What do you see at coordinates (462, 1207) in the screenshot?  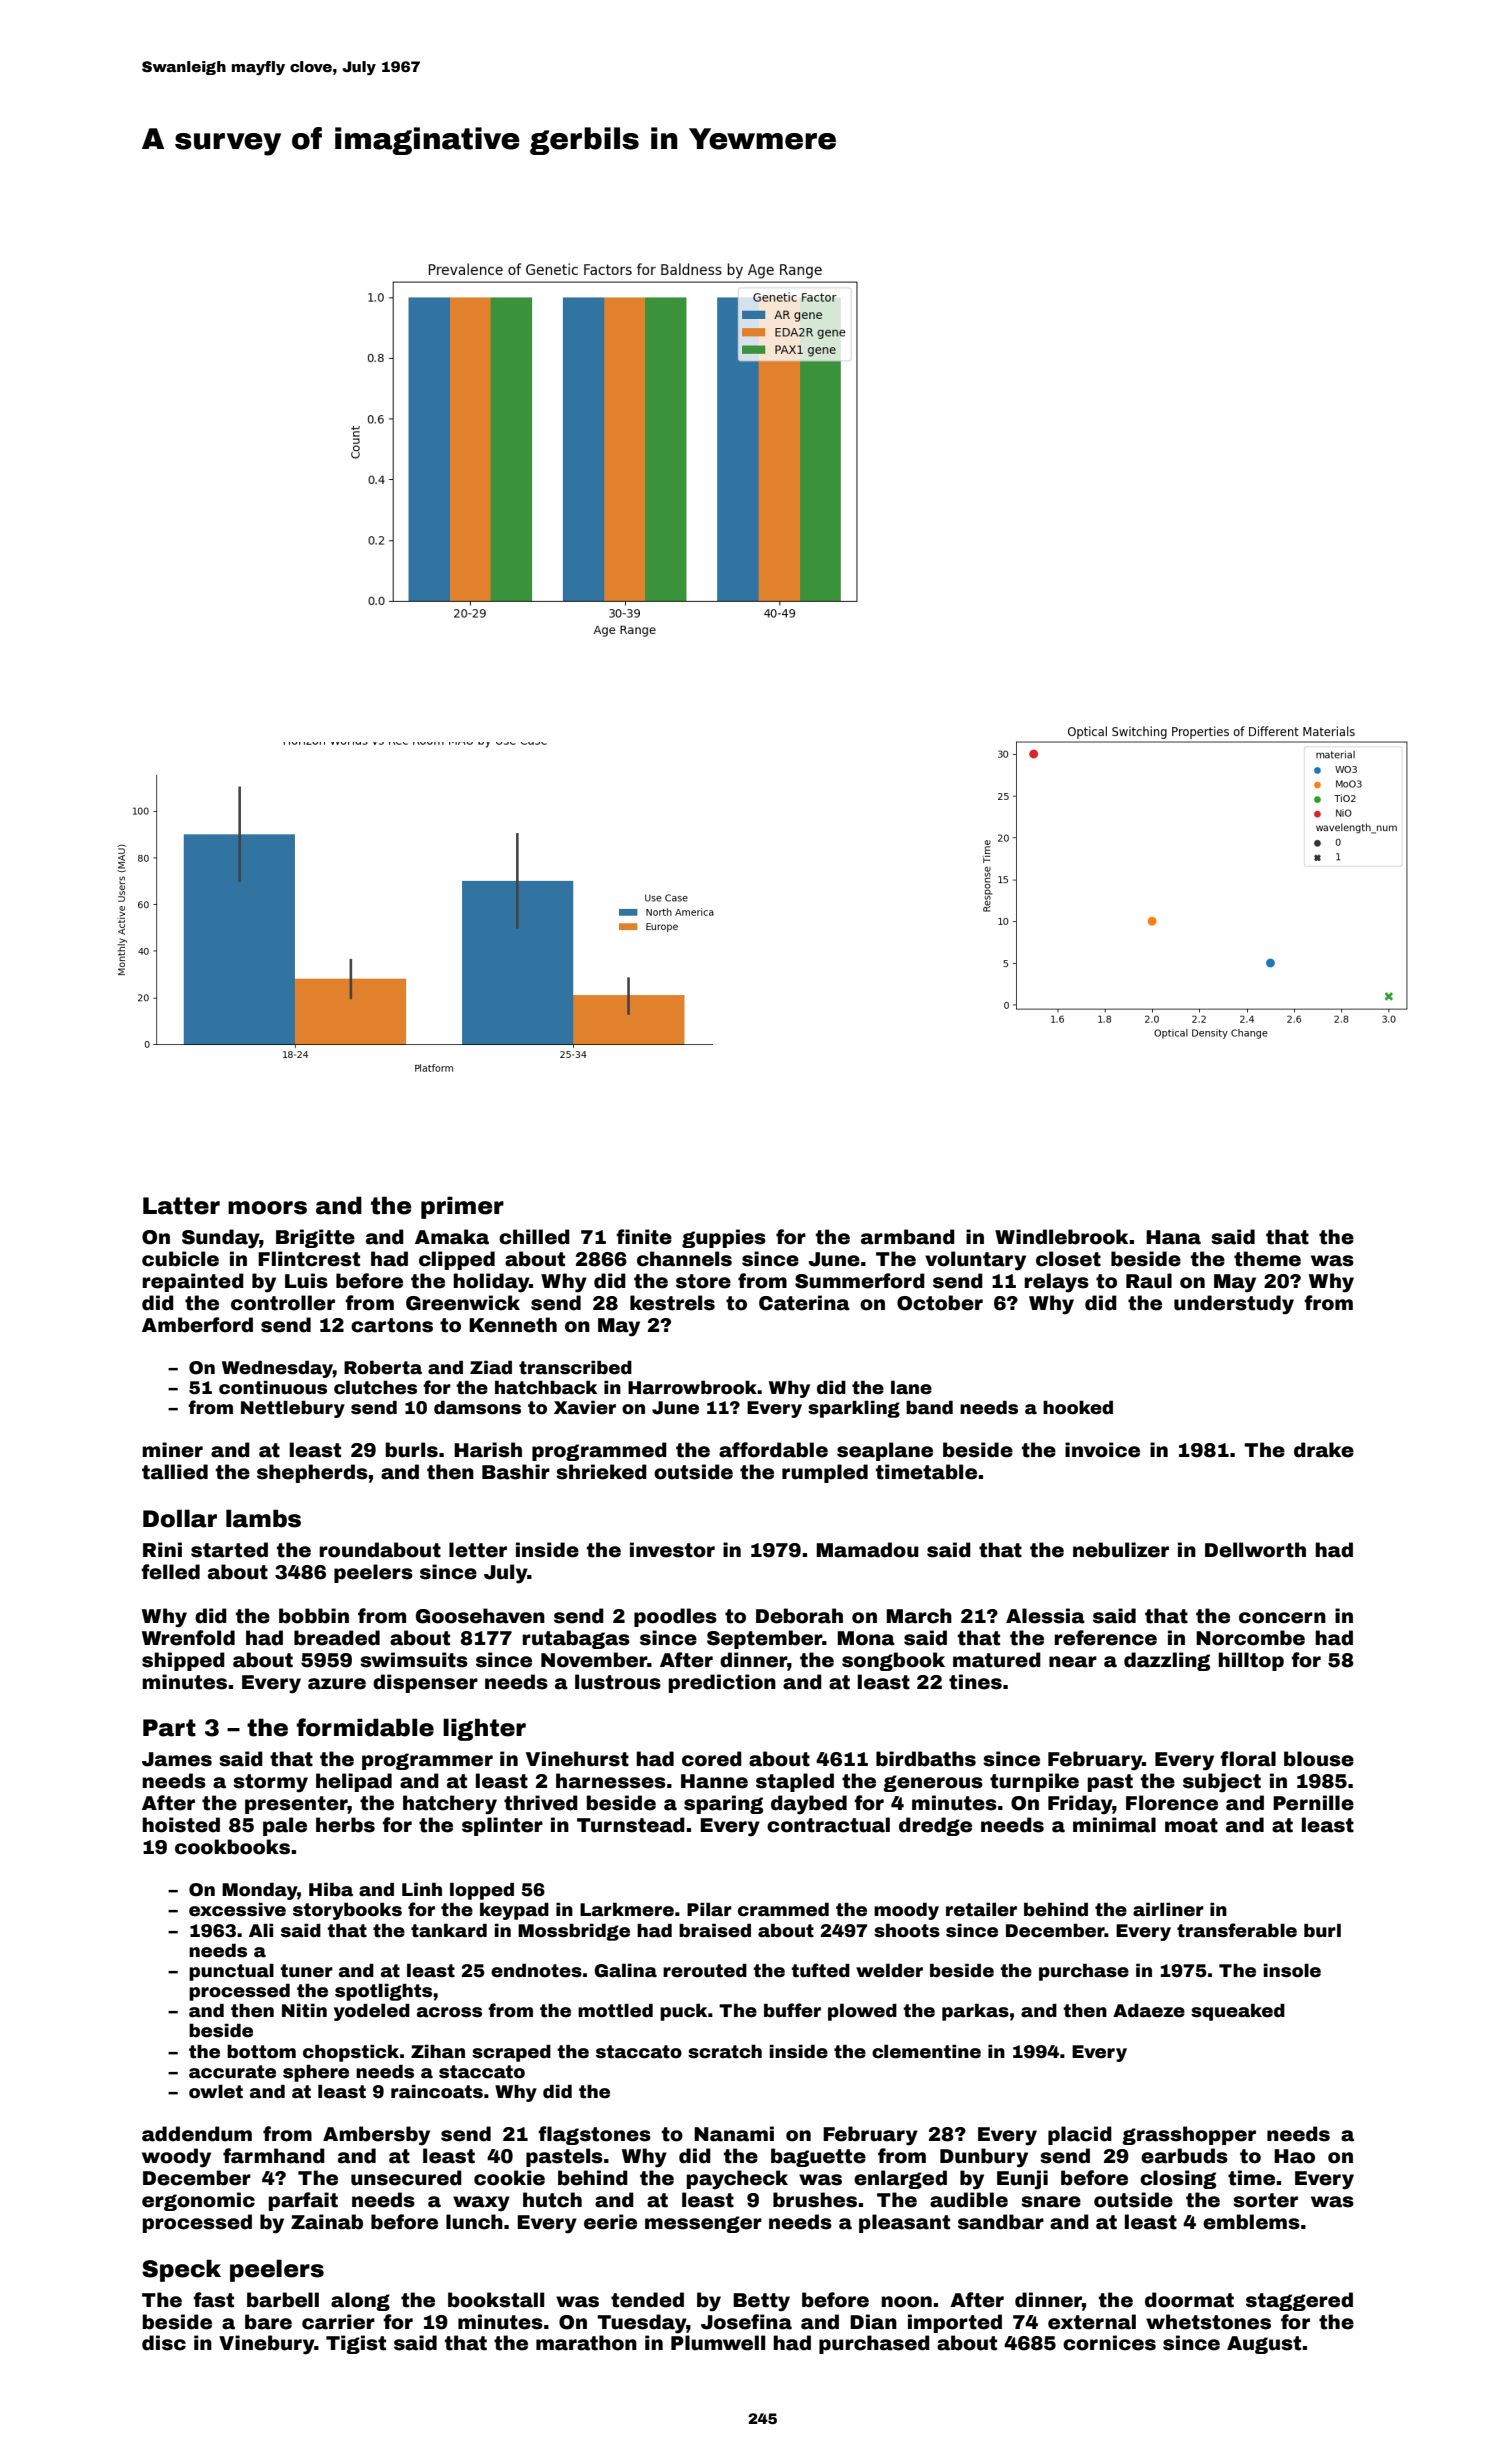 I see `primer` at bounding box center [462, 1207].
